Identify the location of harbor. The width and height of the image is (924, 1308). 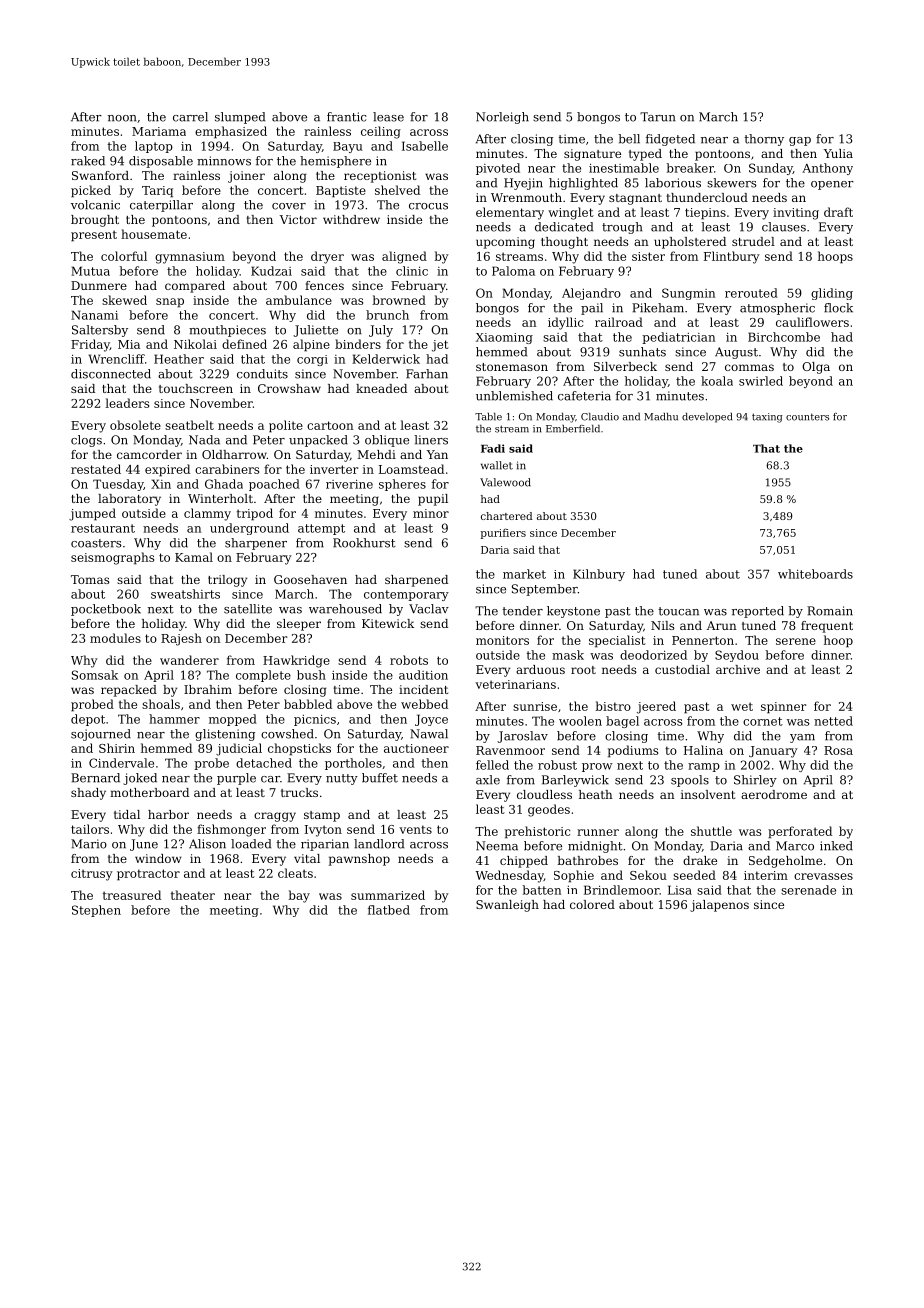
(168, 814).
